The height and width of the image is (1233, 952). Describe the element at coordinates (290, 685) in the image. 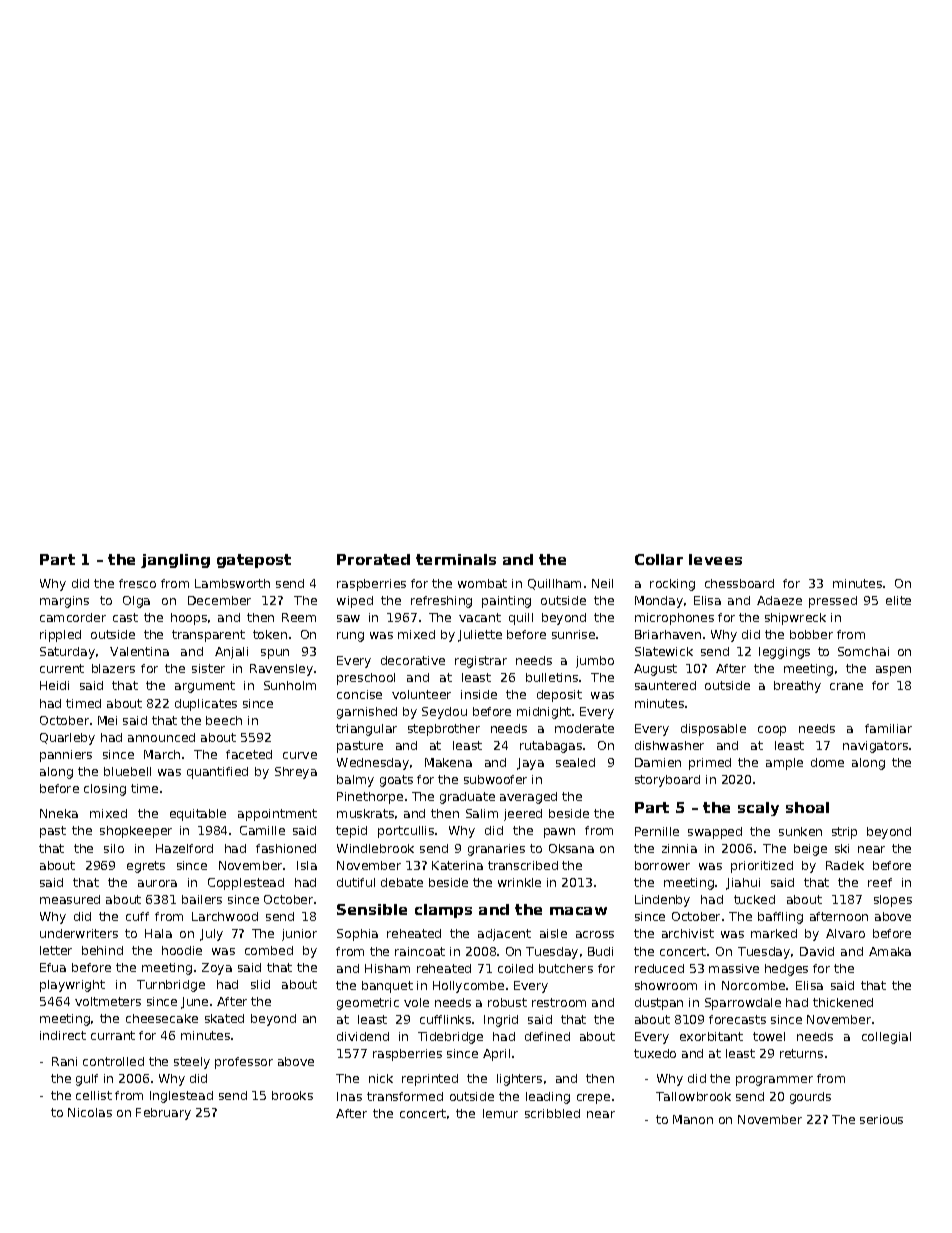

I see `Sunholm` at that location.
